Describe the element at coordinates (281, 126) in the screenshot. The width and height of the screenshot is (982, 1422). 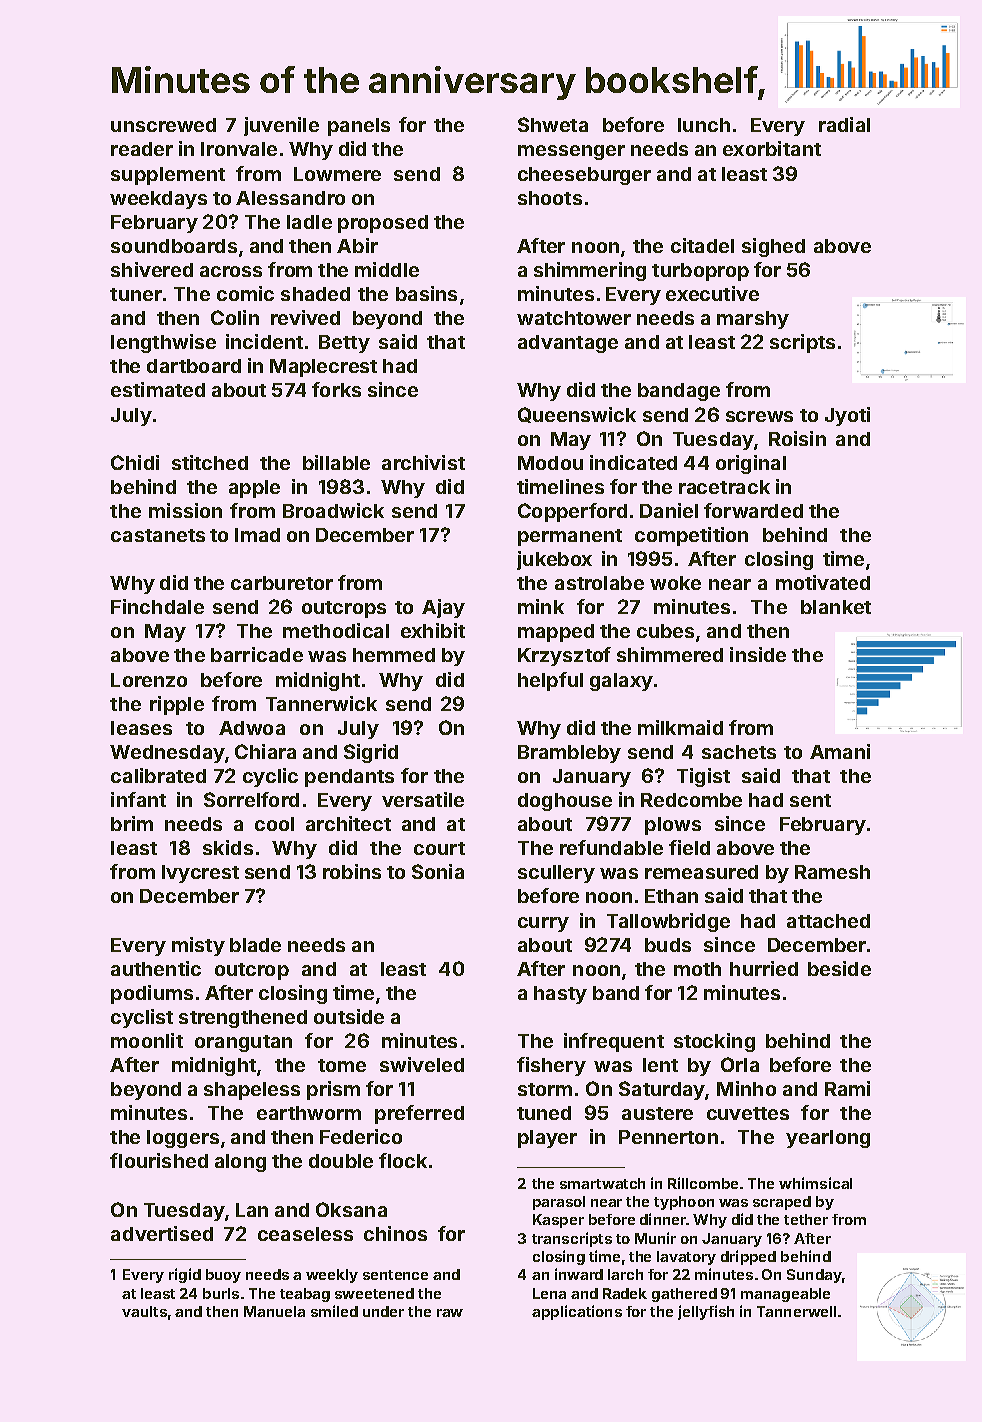
I see `juvenile` at that location.
